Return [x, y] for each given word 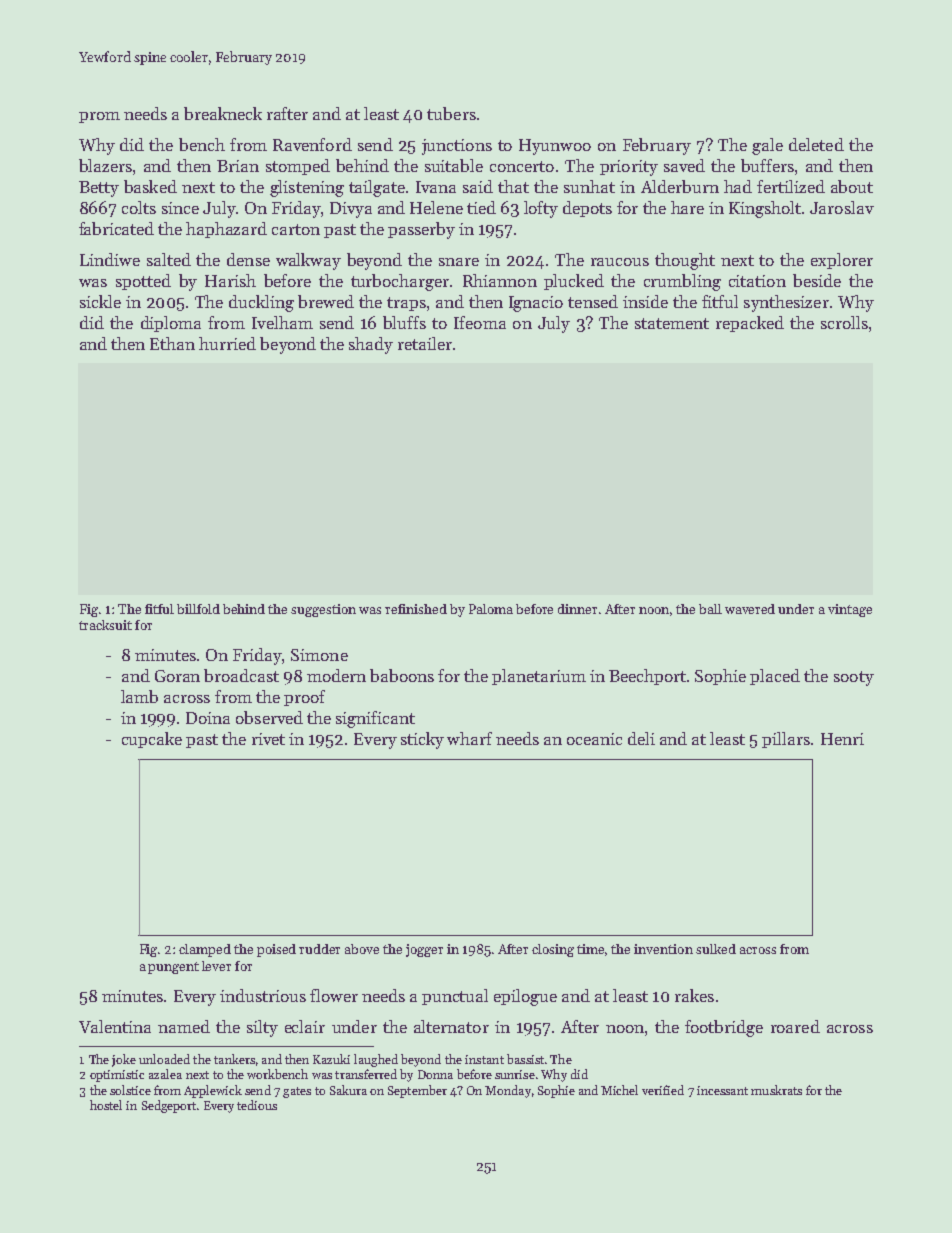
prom [99, 117]
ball [710, 609]
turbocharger [400, 282]
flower [334, 995]
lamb [139, 696]
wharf [469, 738]
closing [553, 950]
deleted [816, 144]
